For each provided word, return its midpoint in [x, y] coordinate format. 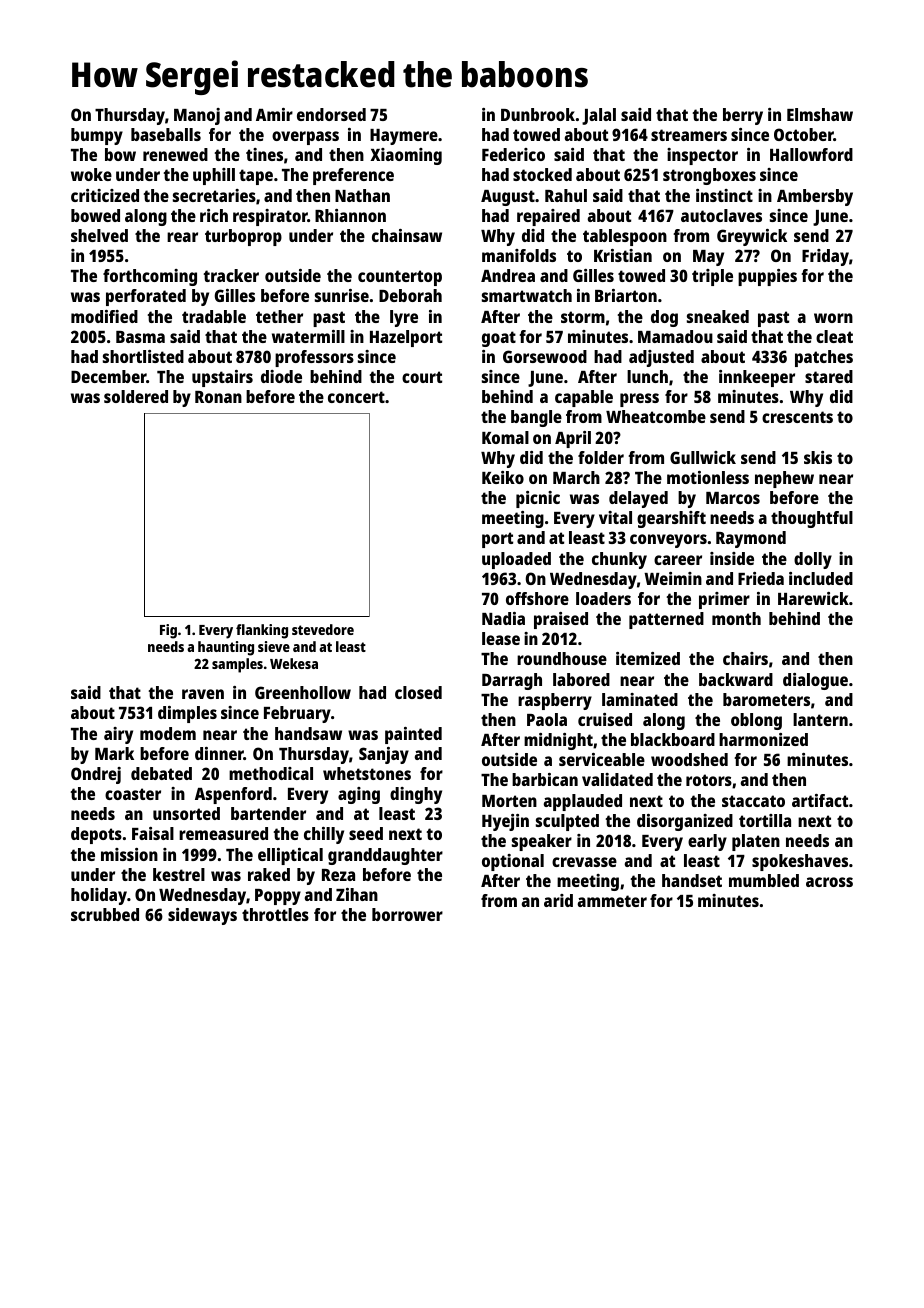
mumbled [764, 880]
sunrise [342, 295]
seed [366, 833]
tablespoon [625, 237]
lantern [820, 719]
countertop [400, 278]
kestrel [179, 874]
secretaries [214, 195]
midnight [558, 741]
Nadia [503, 618]
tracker [231, 275]
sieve [274, 646]
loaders [603, 598]
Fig [168, 631]
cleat [834, 336]
